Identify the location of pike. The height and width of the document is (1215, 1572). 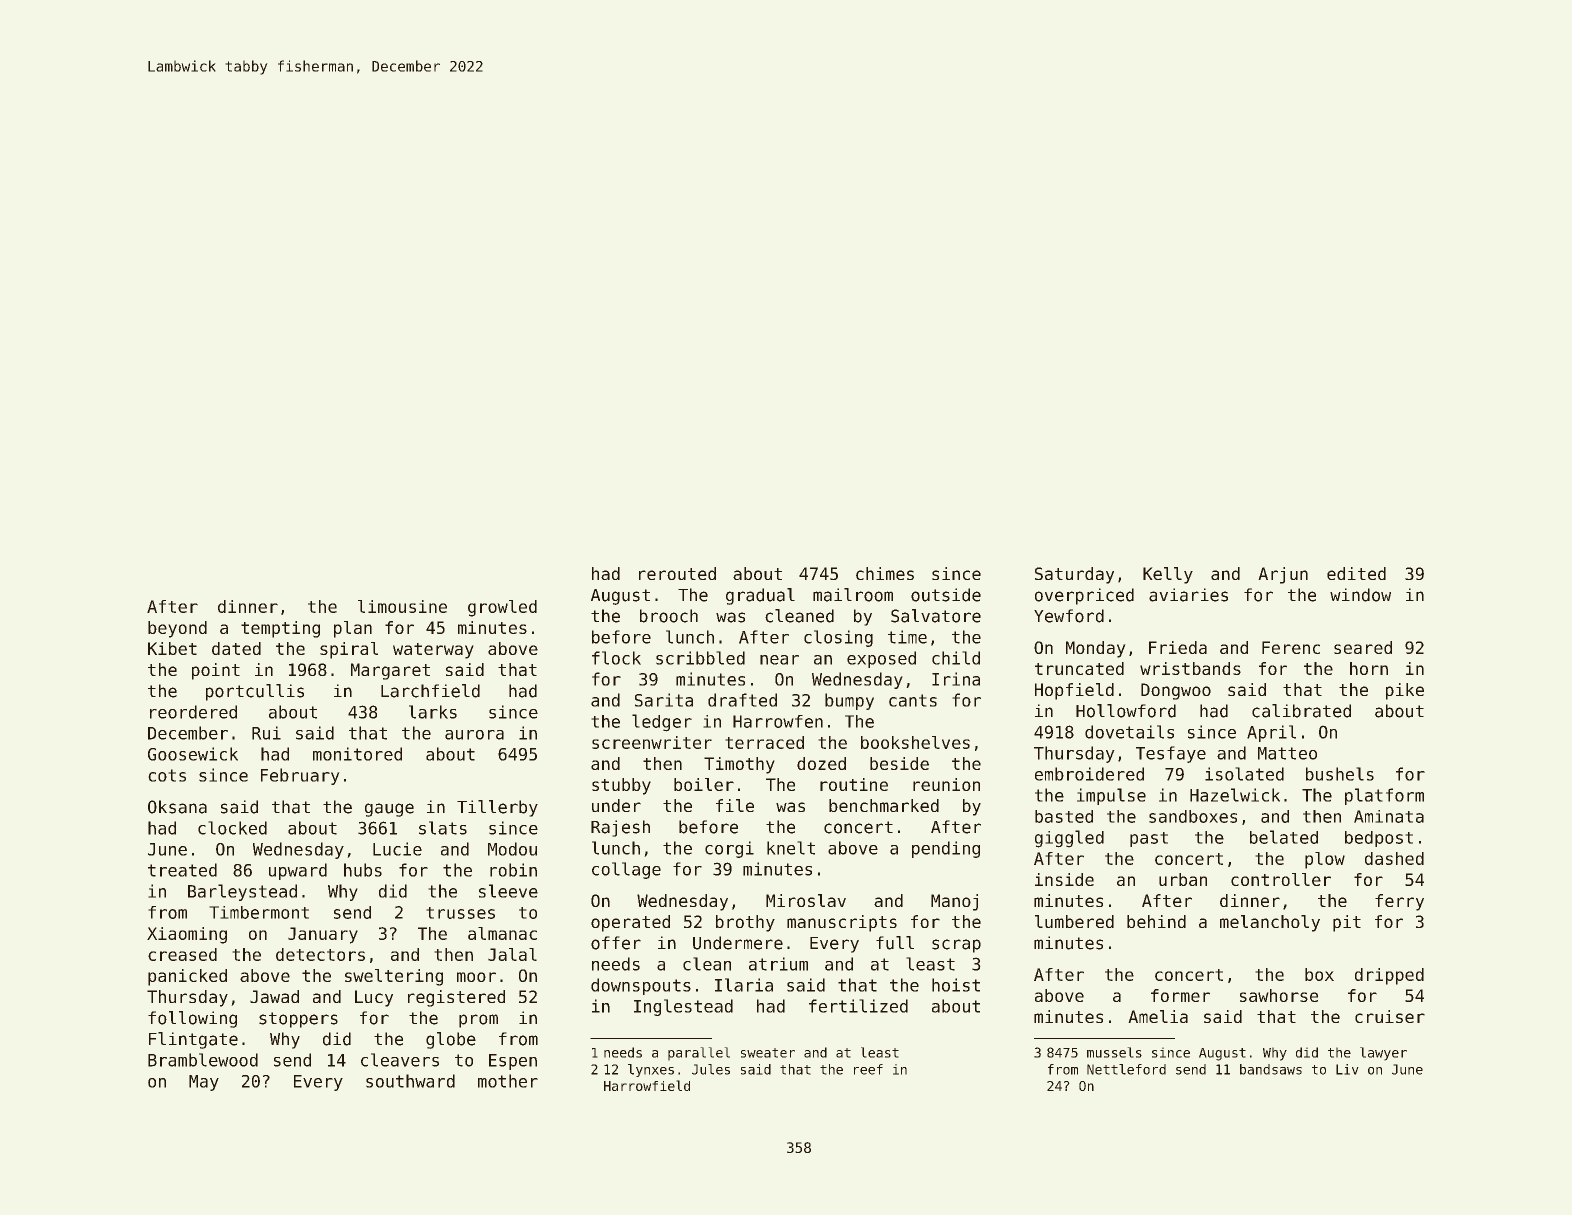
(1405, 691).
